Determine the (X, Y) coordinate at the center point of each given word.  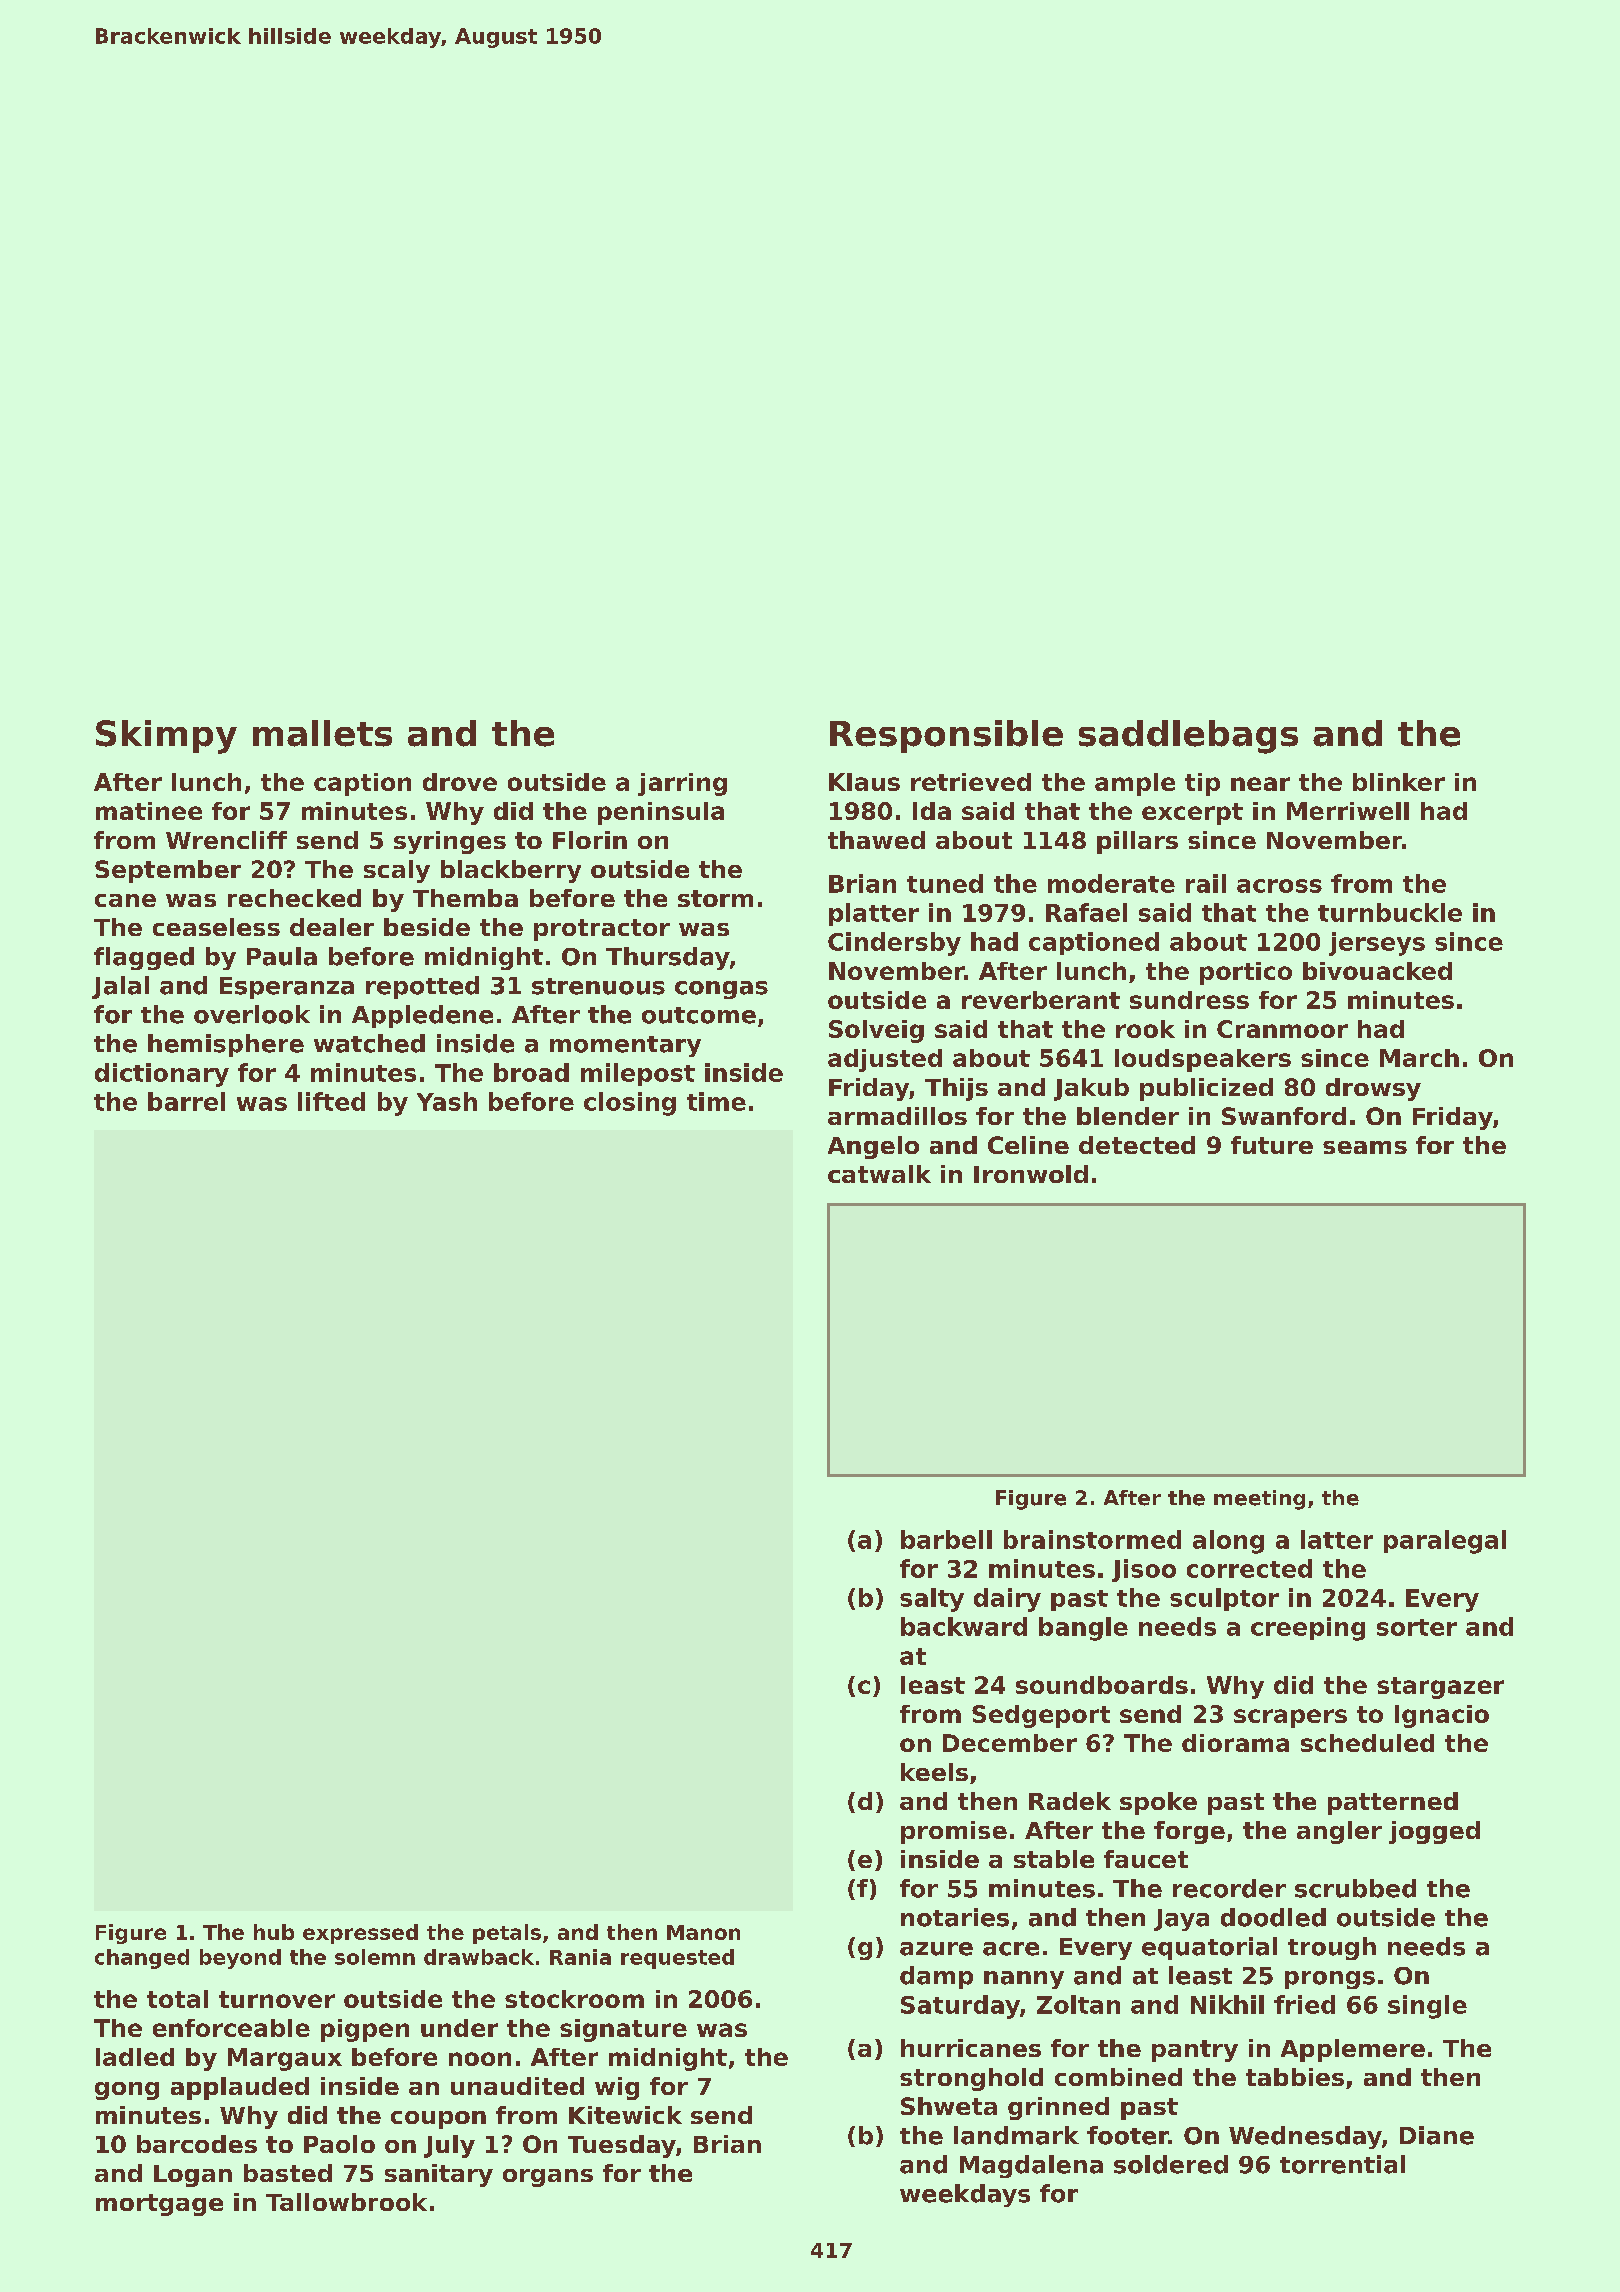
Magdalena (1031, 2166)
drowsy (1373, 1089)
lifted (331, 1101)
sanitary (439, 2175)
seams (1365, 1147)
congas (721, 990)
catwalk (879, 1174)
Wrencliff (226, 840)
